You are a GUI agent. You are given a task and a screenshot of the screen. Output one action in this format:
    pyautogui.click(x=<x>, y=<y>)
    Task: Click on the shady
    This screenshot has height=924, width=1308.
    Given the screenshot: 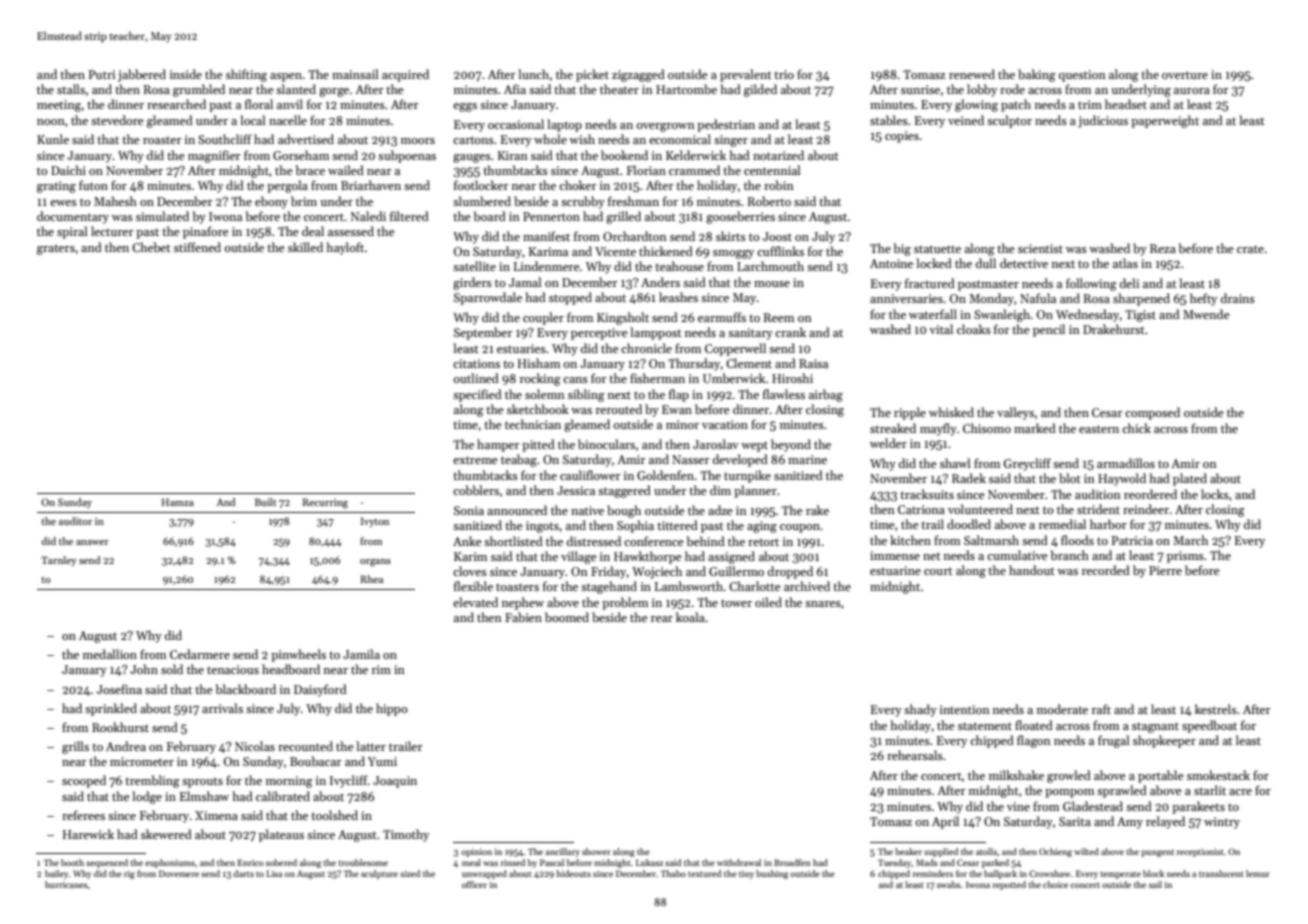 What is the action you would take?
    pyautogui.click(x=920, y=710)
